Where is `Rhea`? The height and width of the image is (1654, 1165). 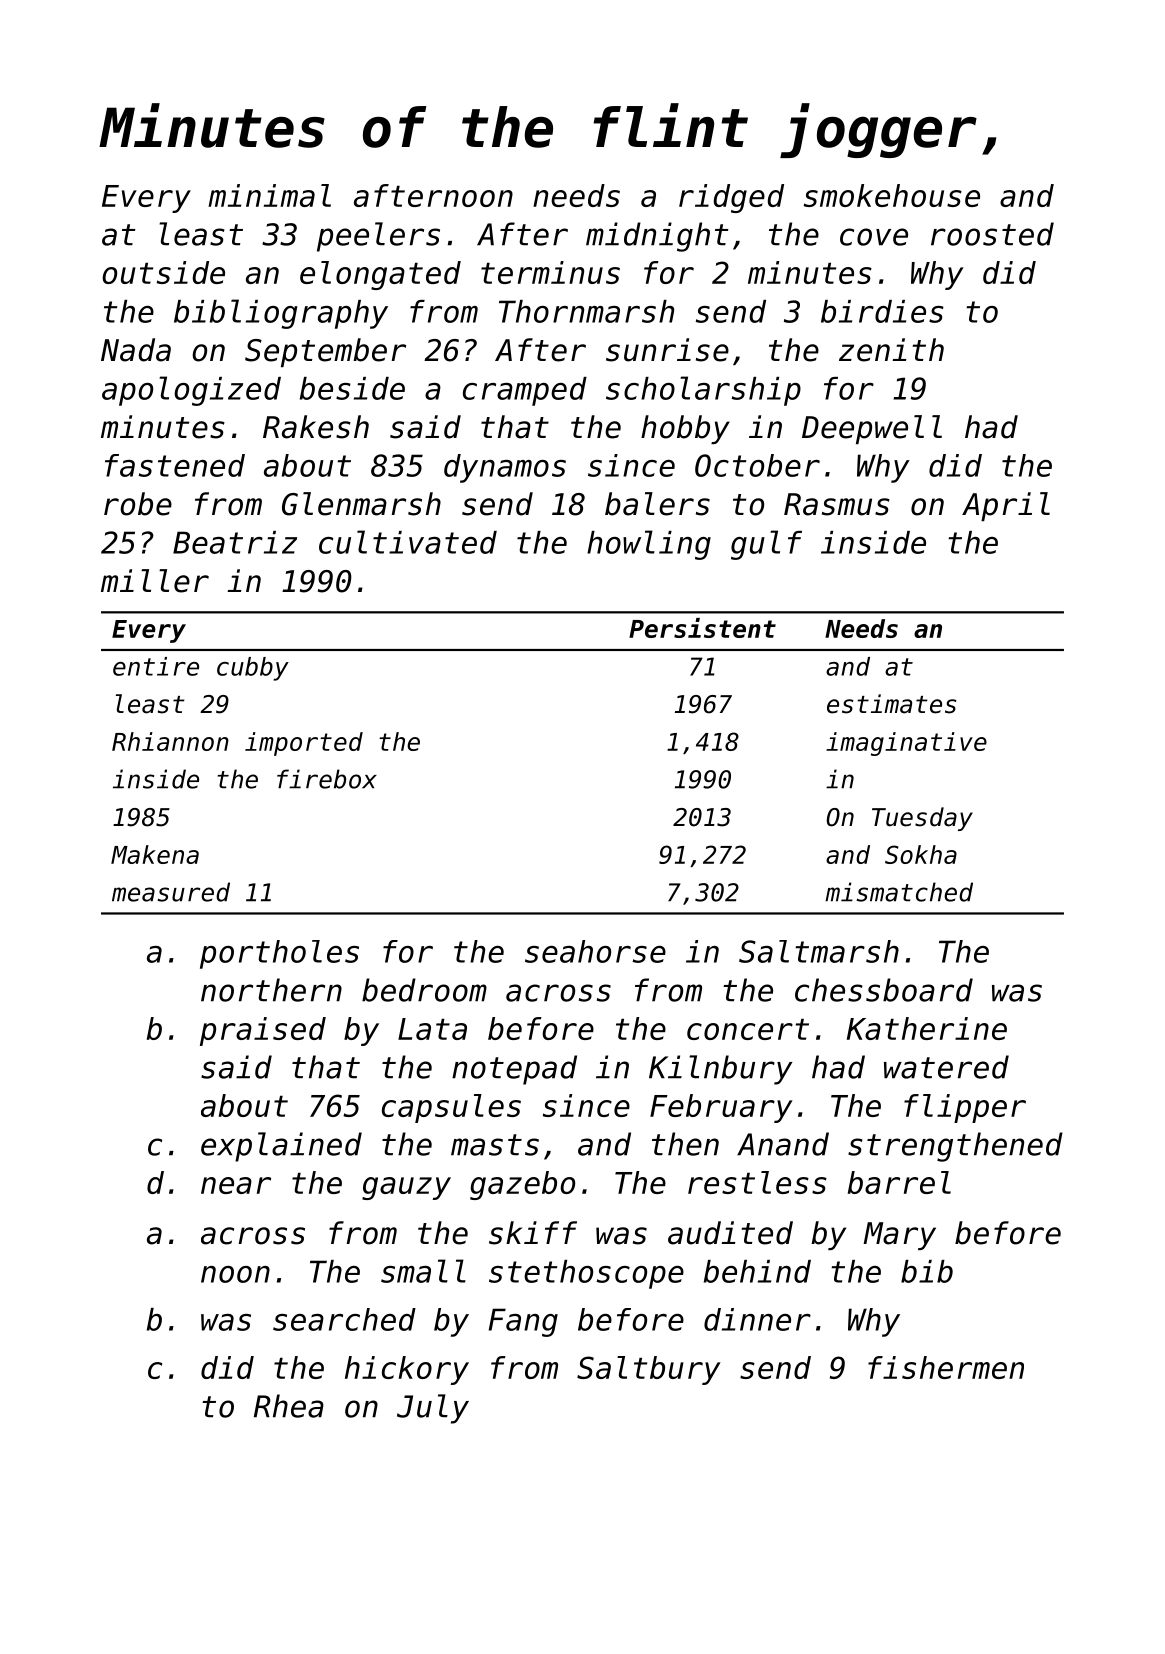 Rhea is located at coordinates (289, 1406).
